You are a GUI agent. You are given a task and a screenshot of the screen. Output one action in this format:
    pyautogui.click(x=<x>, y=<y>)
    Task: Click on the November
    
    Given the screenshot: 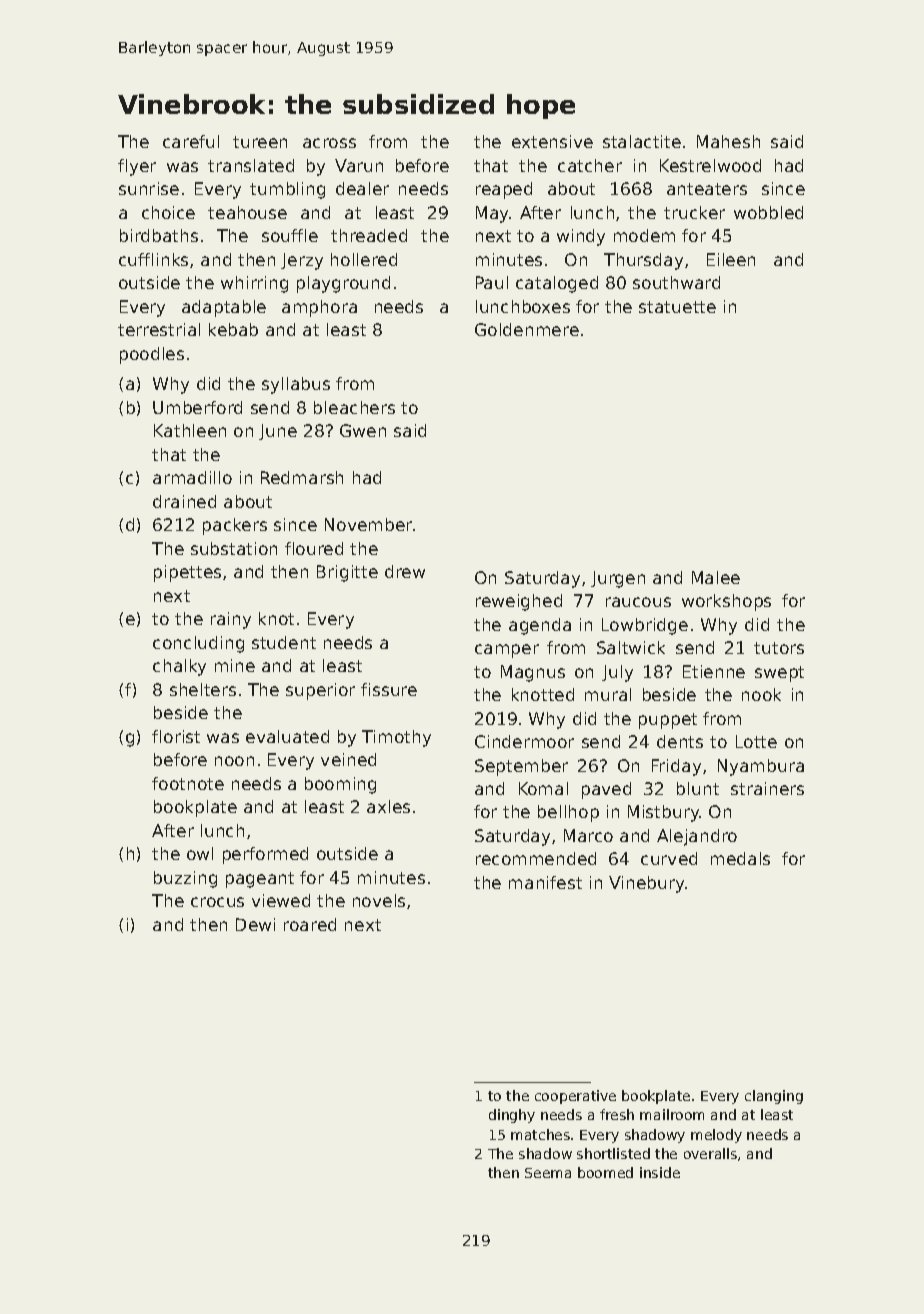 What is the action you would take?
    pyautogui.click(x=368, y=524)
